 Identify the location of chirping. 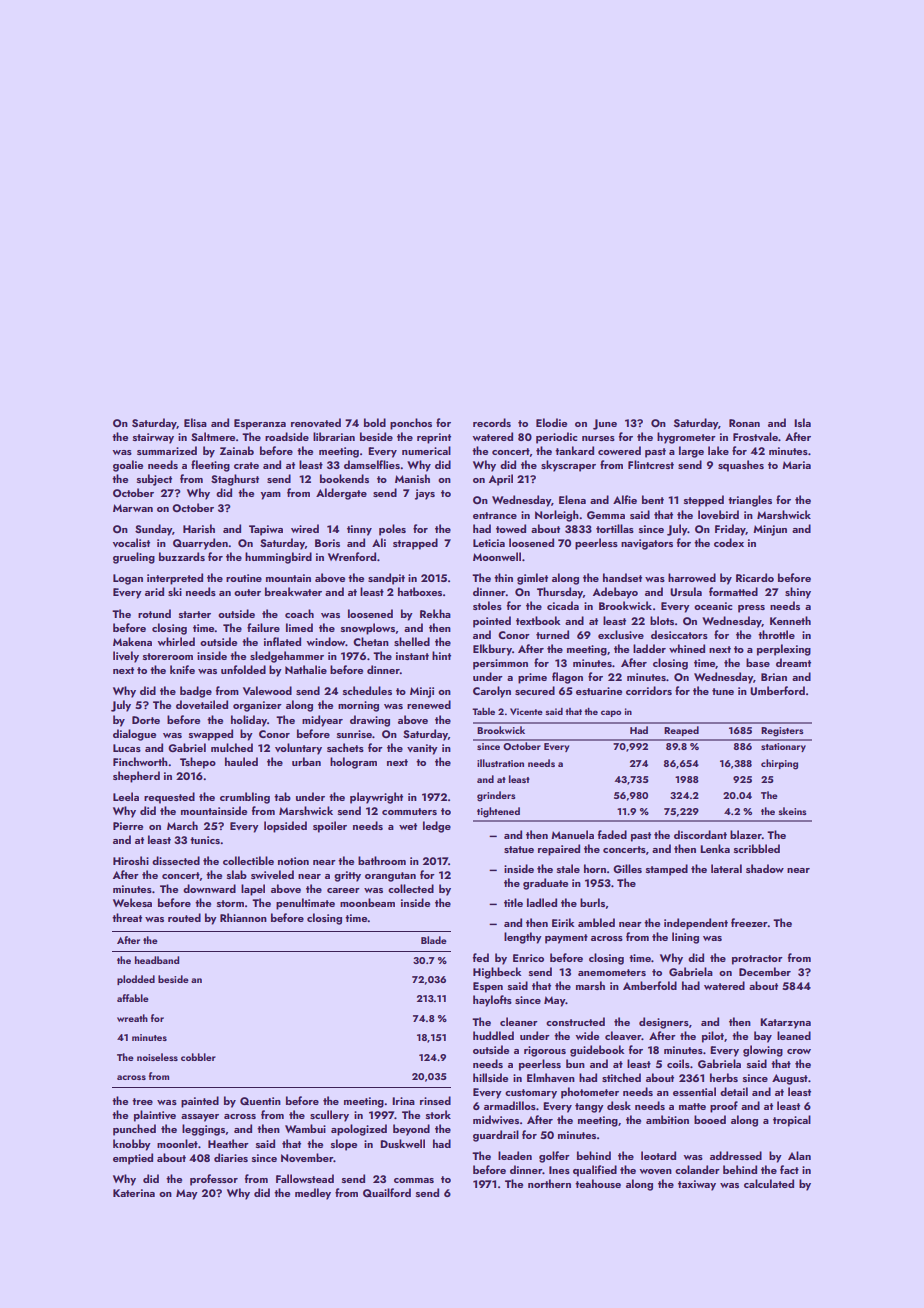
(779, 764).
